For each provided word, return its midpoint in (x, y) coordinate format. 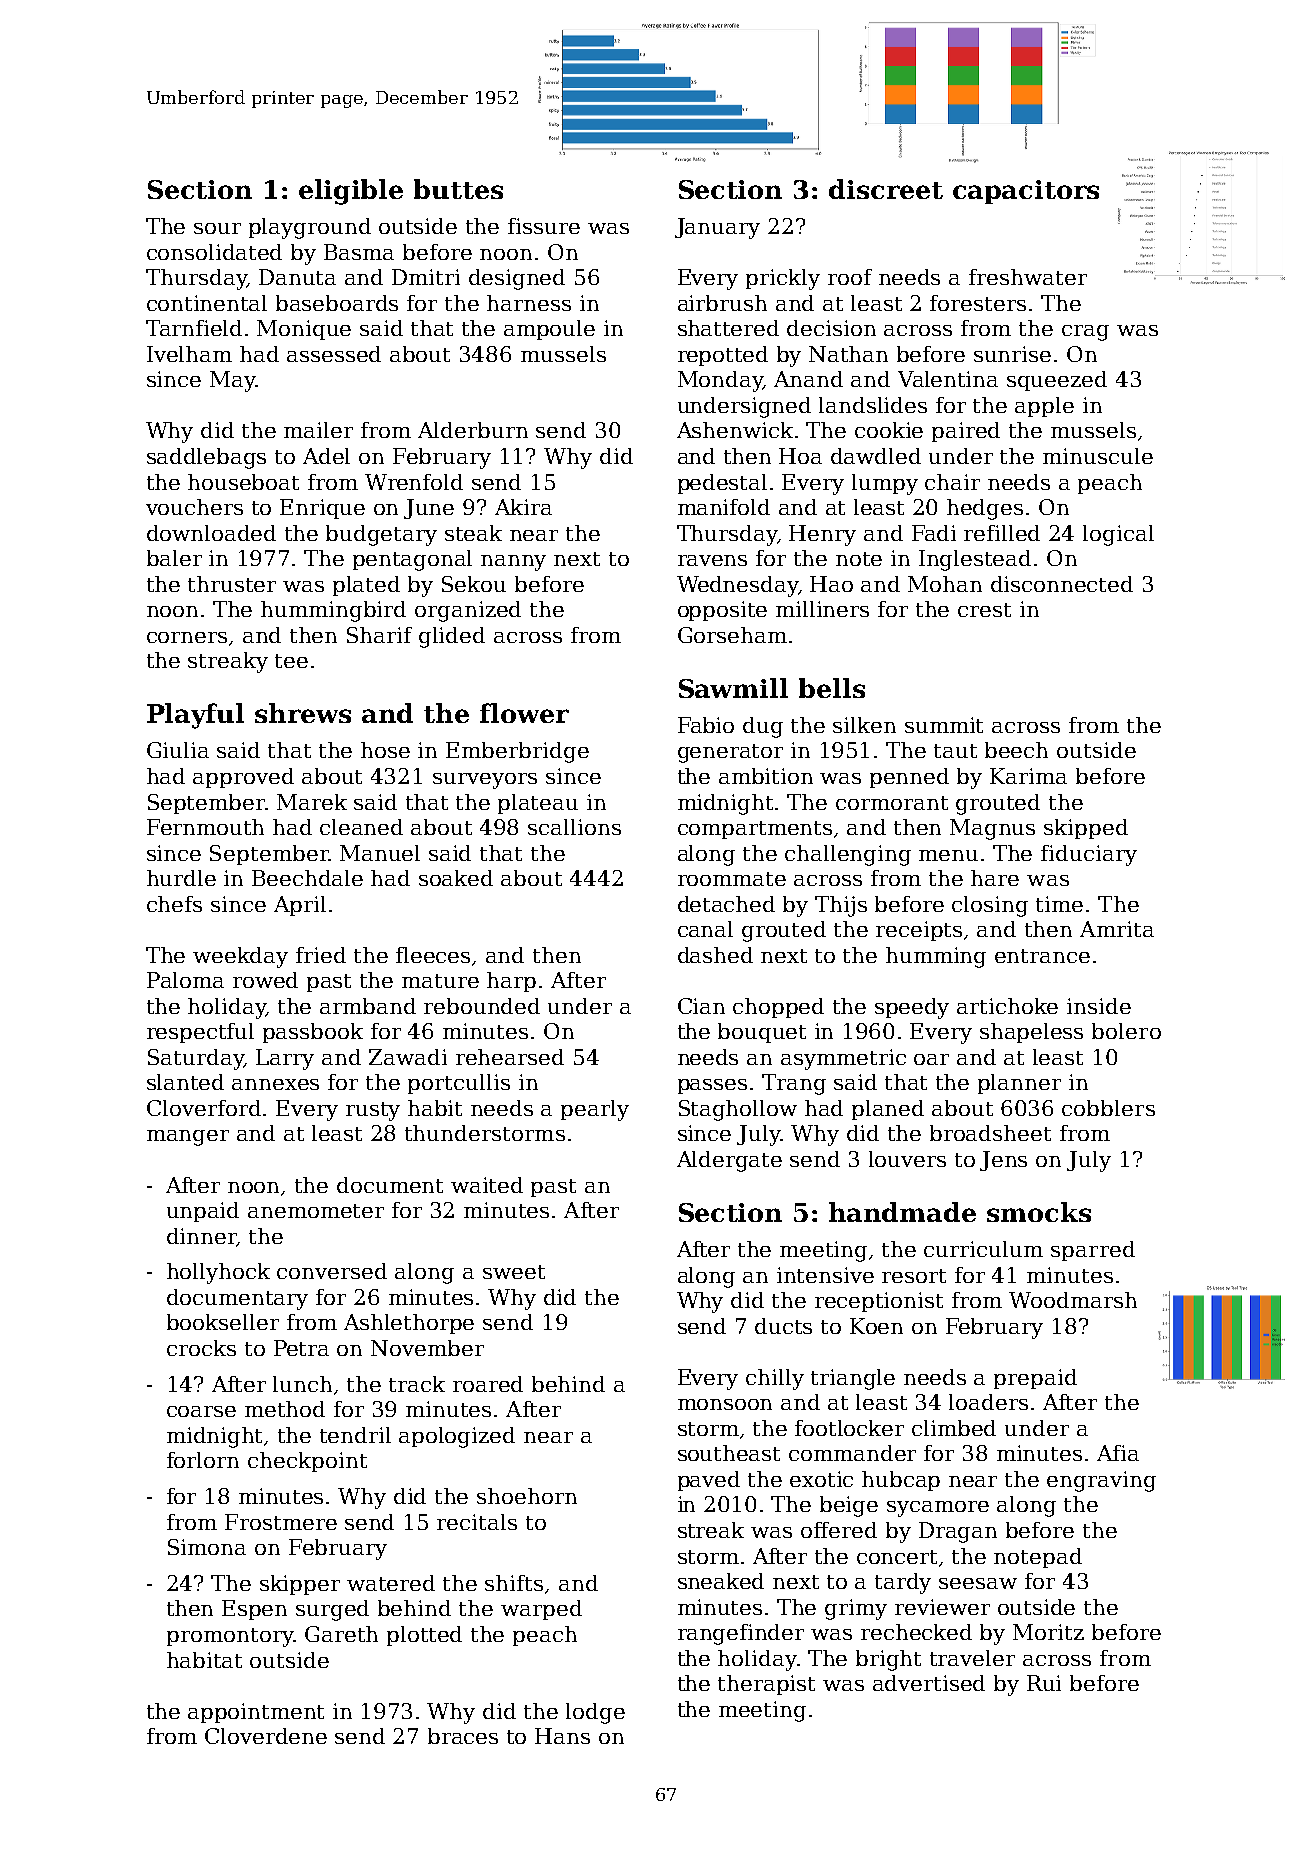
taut (955, 751)
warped (541, 1610)
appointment (256, 1713)
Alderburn (473, 430)
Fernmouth (205, 827)
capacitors (1026, 192)
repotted (723, 356)
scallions (574, 827)
